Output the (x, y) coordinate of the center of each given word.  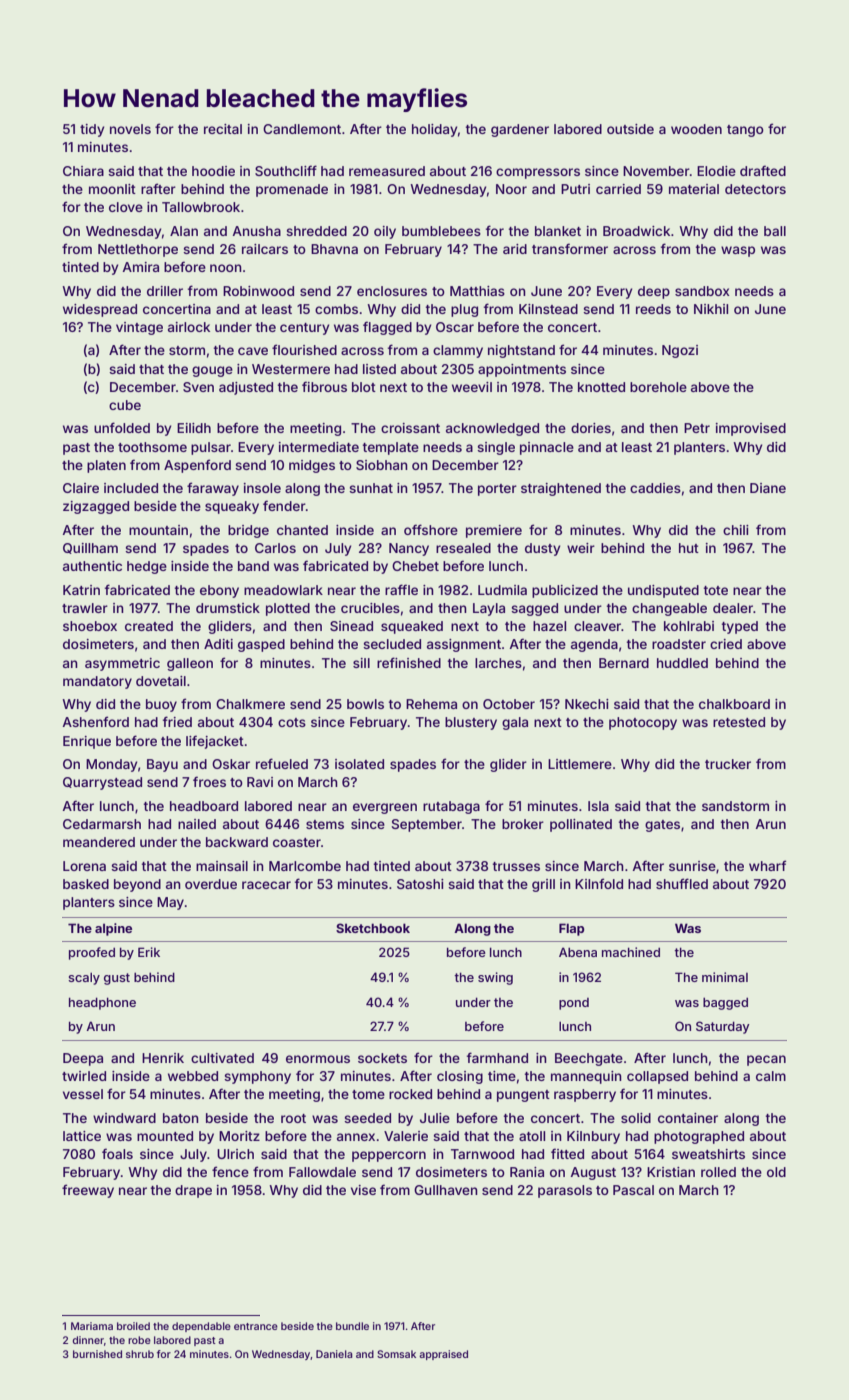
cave (253, 351)
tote (716, 590)
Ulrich (235, 1154)
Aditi (218, 644)
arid (515, 249)
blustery (471, 723)
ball (775, 231)
